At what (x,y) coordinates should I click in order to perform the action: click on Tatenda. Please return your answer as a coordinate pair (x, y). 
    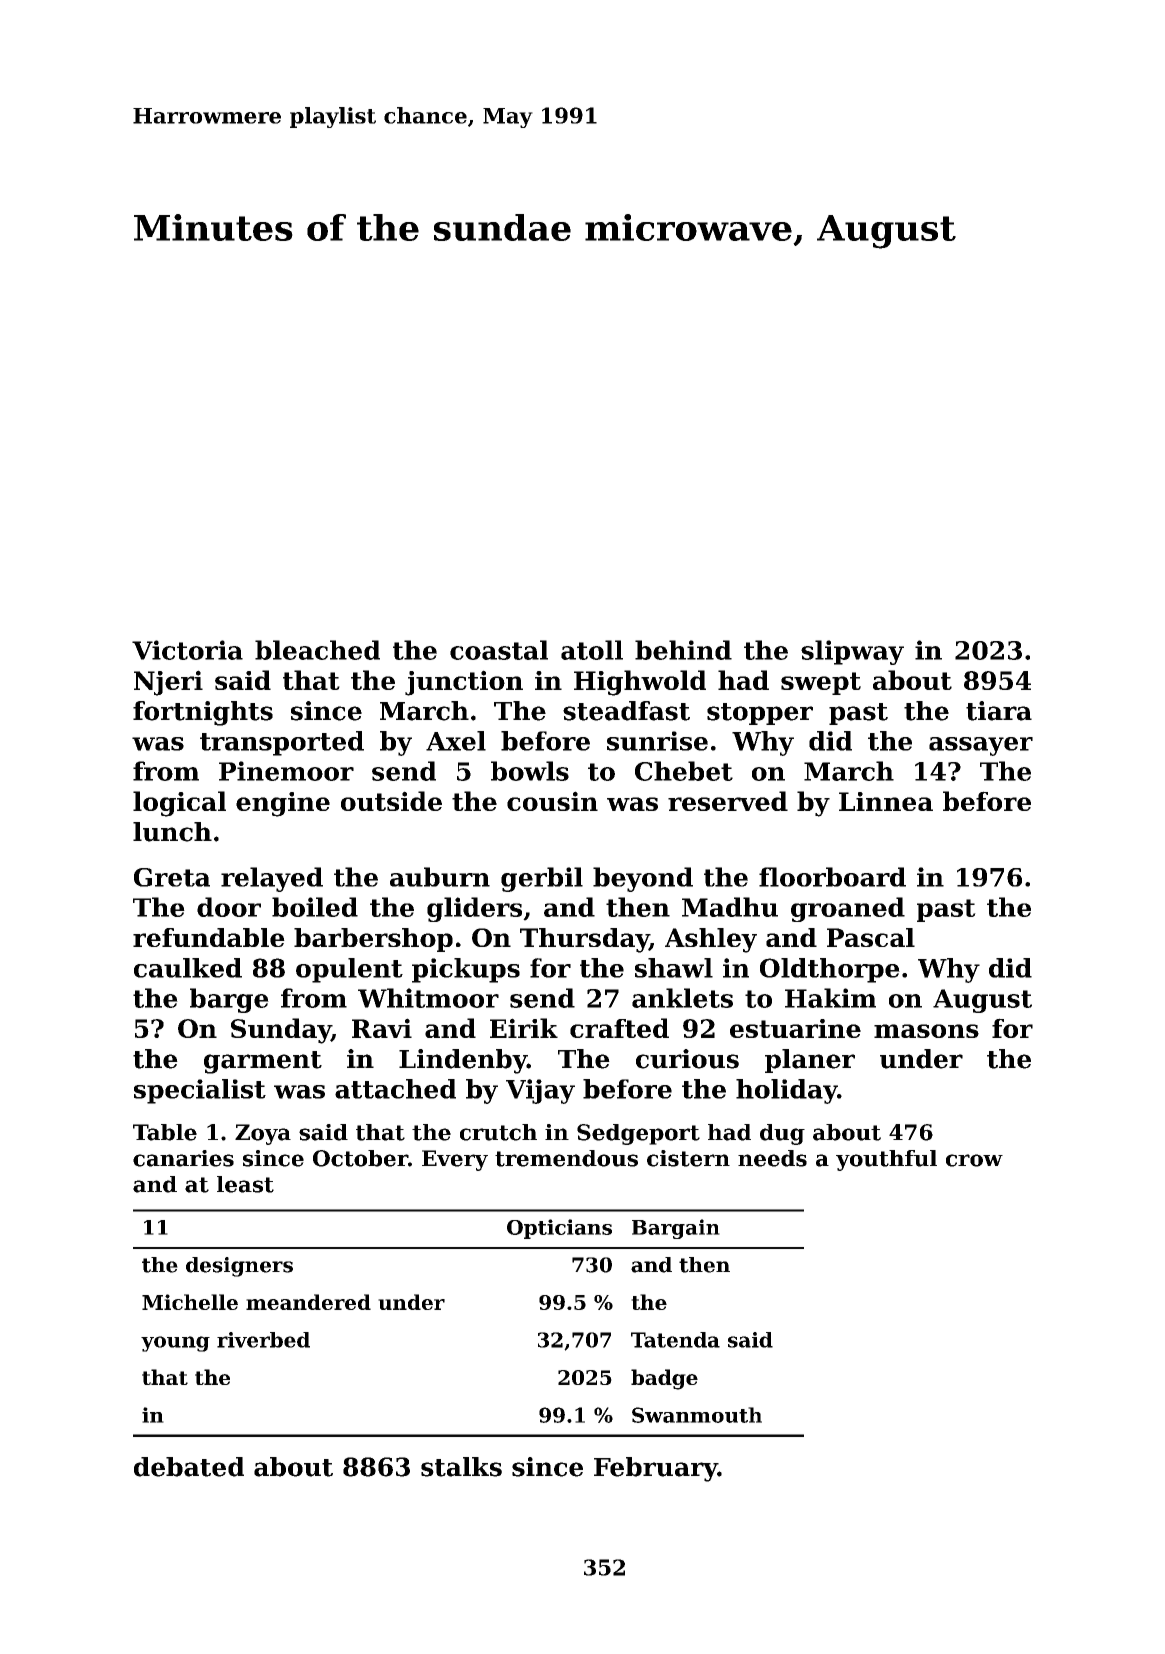
    Looking at the image, I should click on (675, 1340).
